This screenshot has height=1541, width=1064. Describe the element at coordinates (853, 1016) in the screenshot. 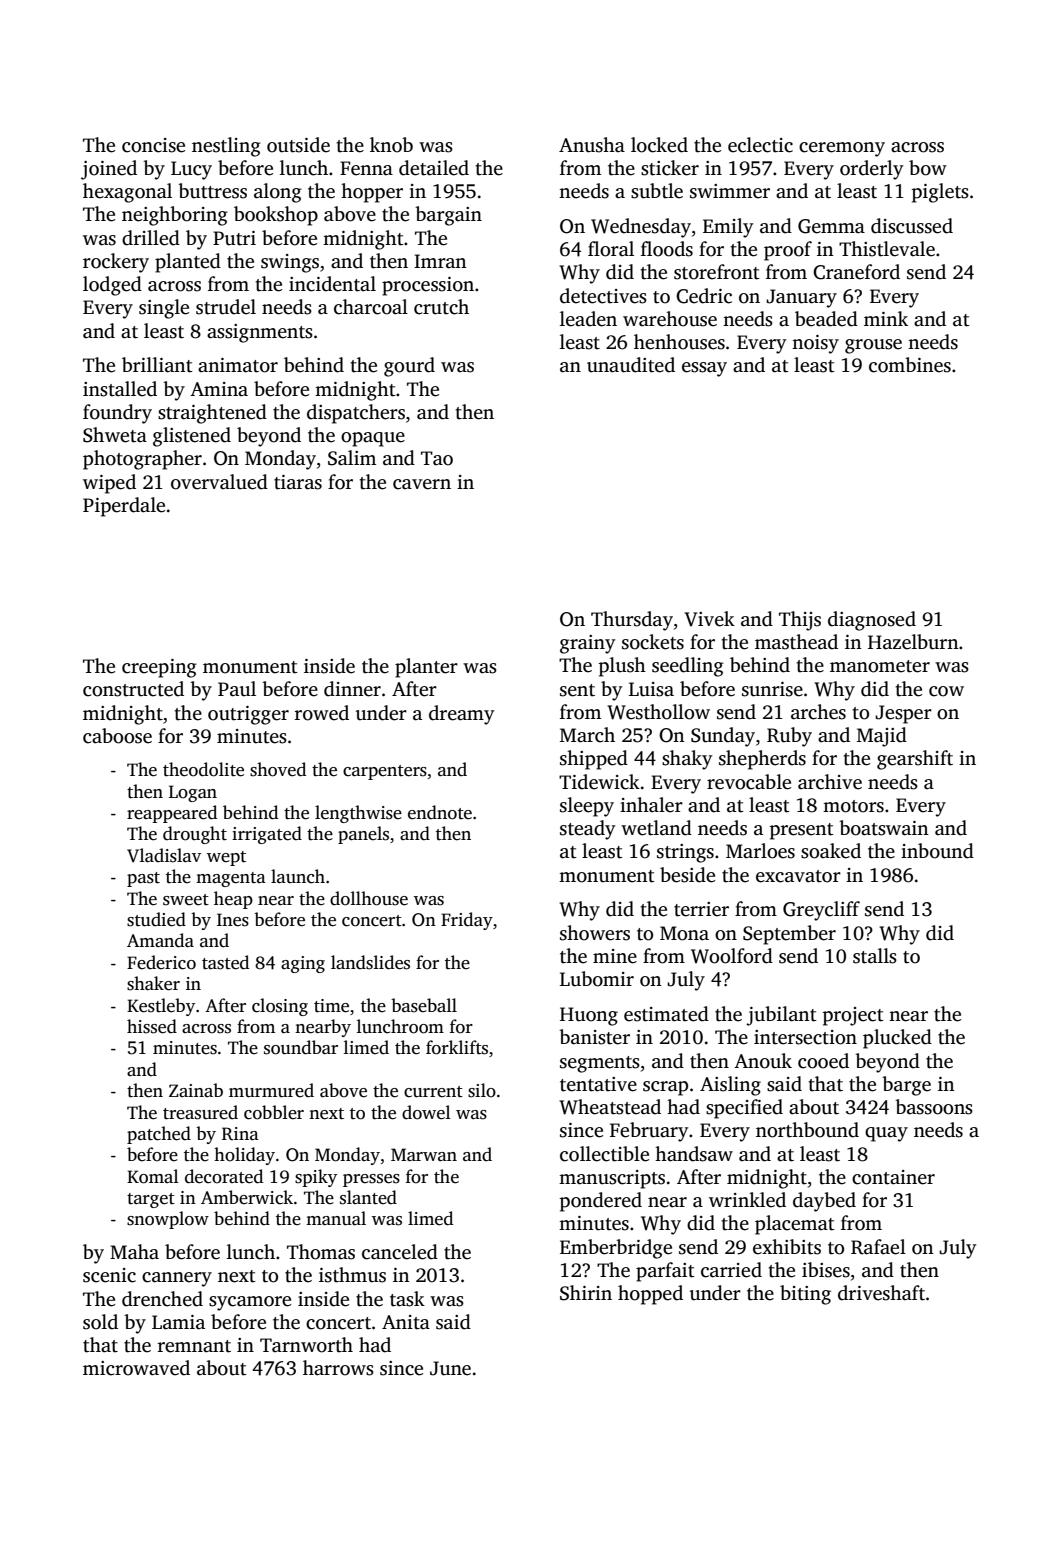

I see `project` at that location.
